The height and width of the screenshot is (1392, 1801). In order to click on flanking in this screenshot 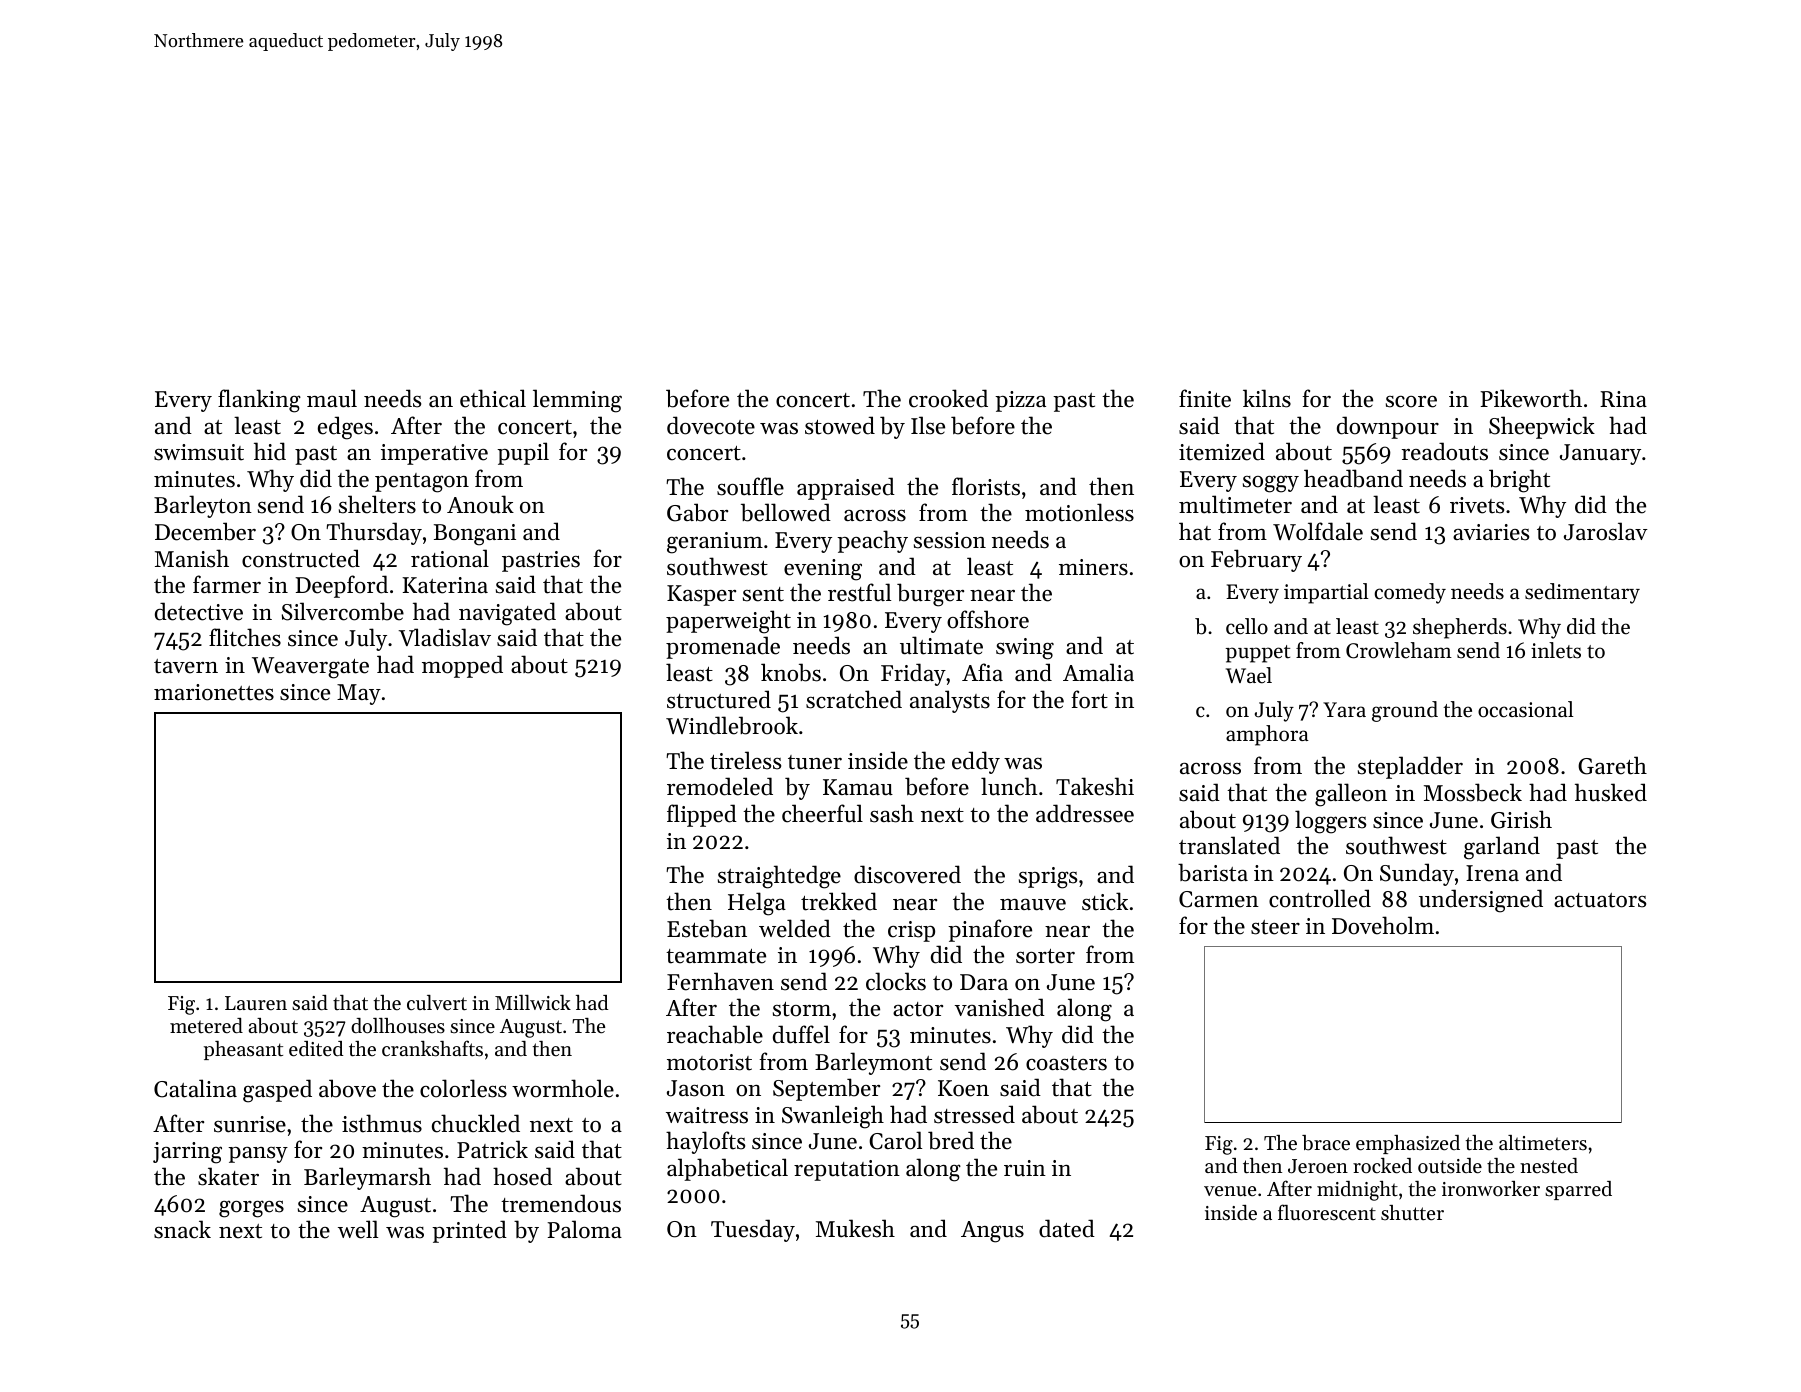, I will do `click(259, 401)`.
